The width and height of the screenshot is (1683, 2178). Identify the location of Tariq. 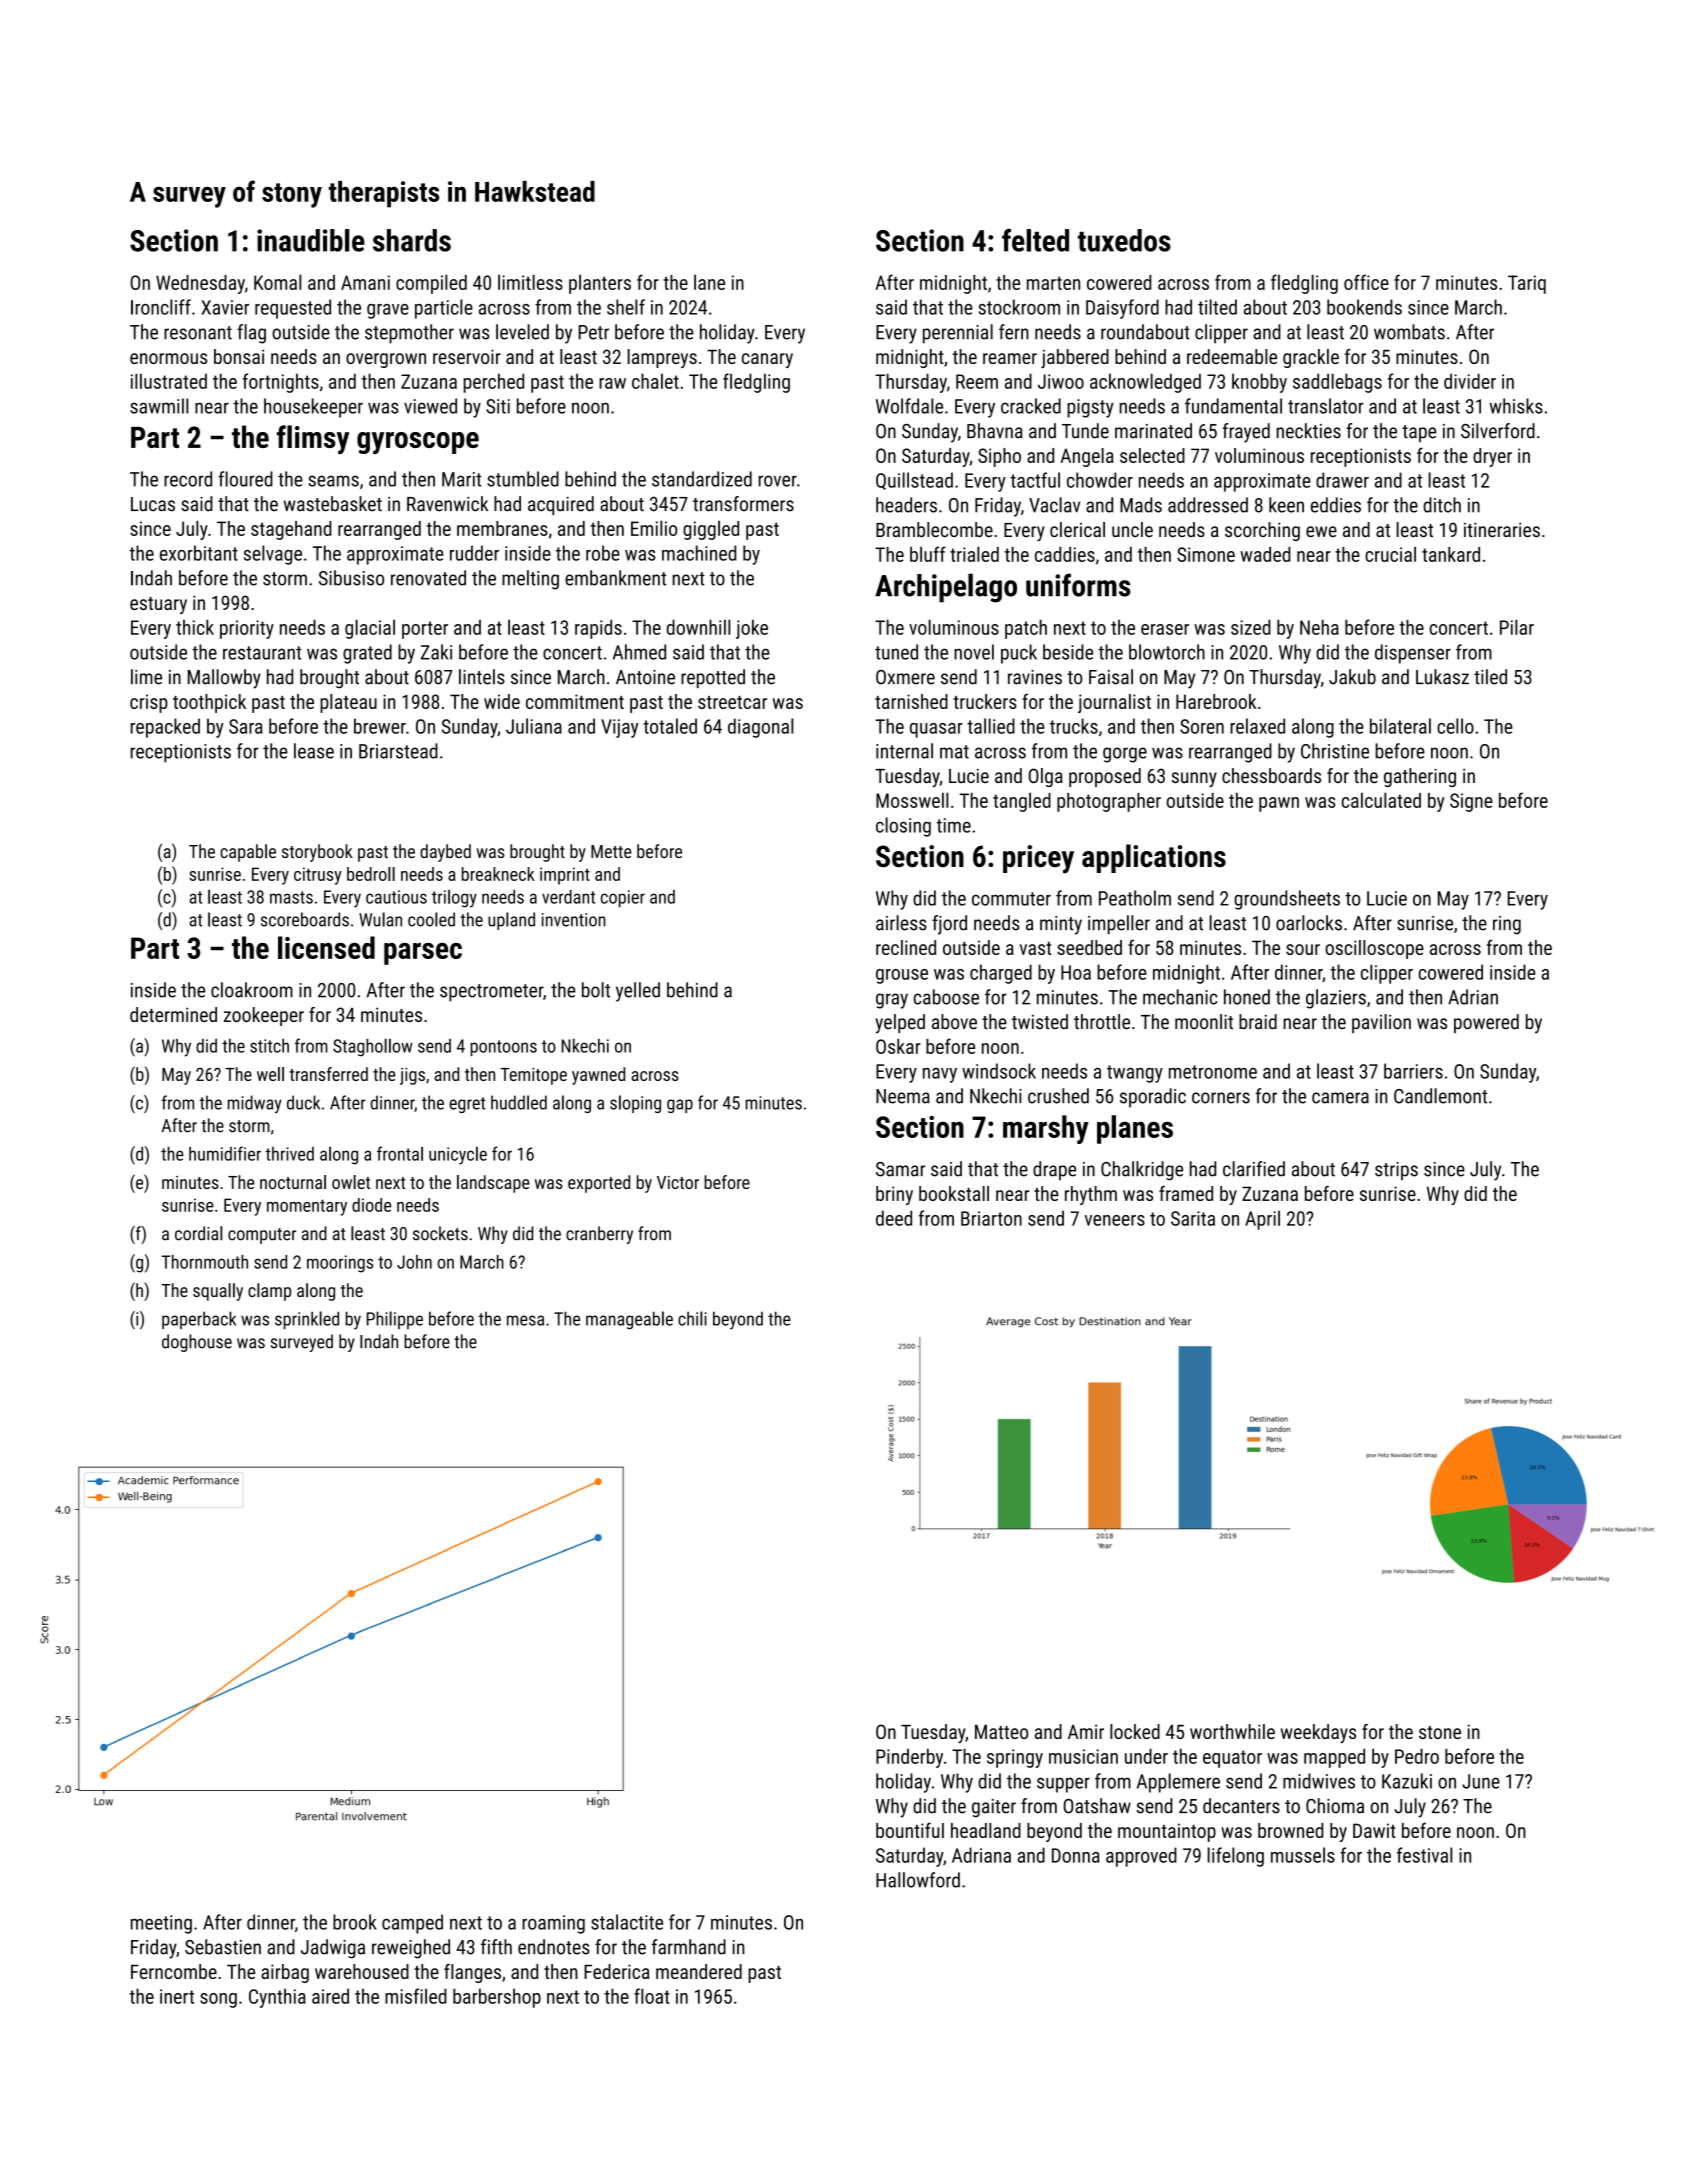
(1527, 284).
